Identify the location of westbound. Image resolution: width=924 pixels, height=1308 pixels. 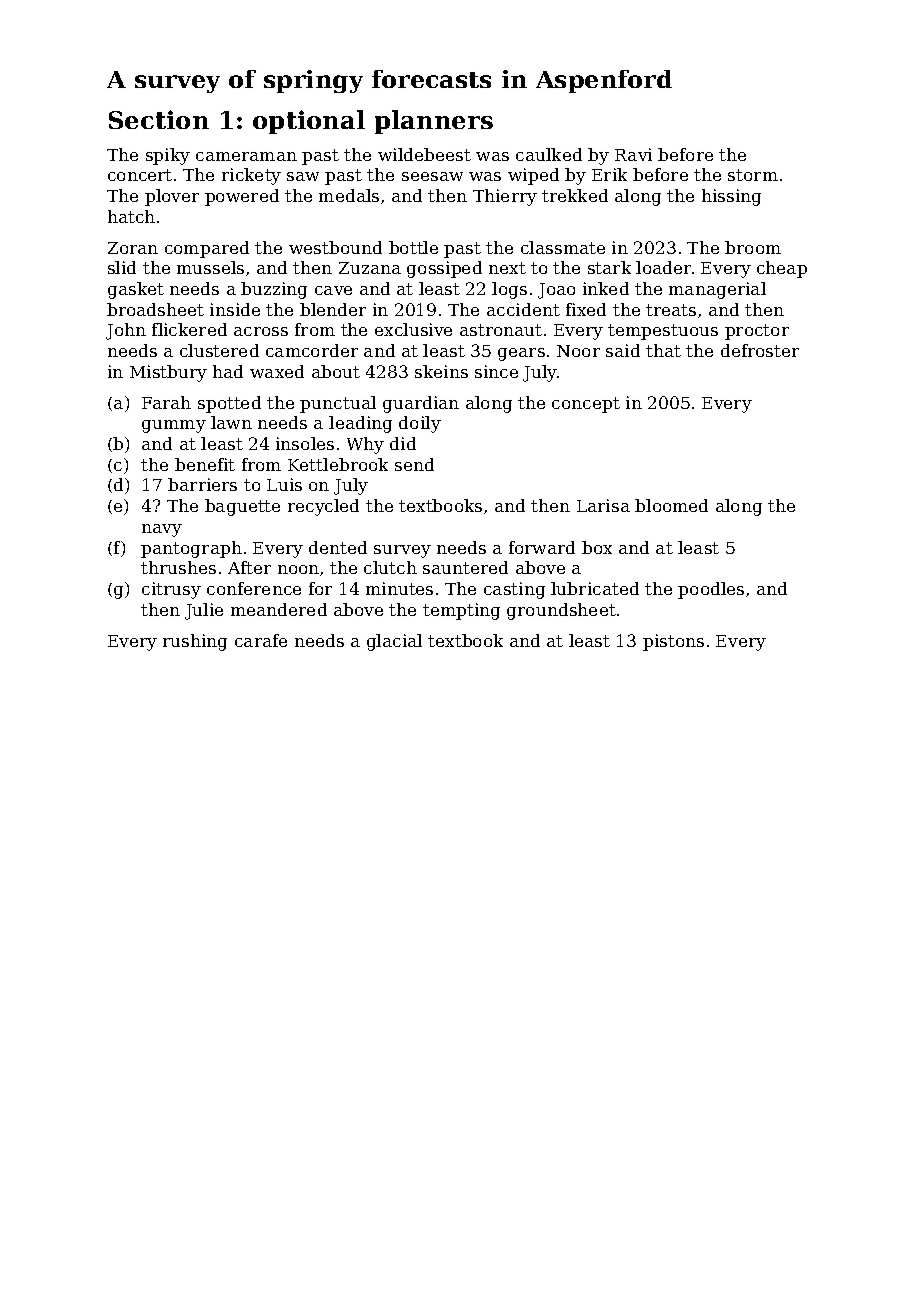
(335, 247).
